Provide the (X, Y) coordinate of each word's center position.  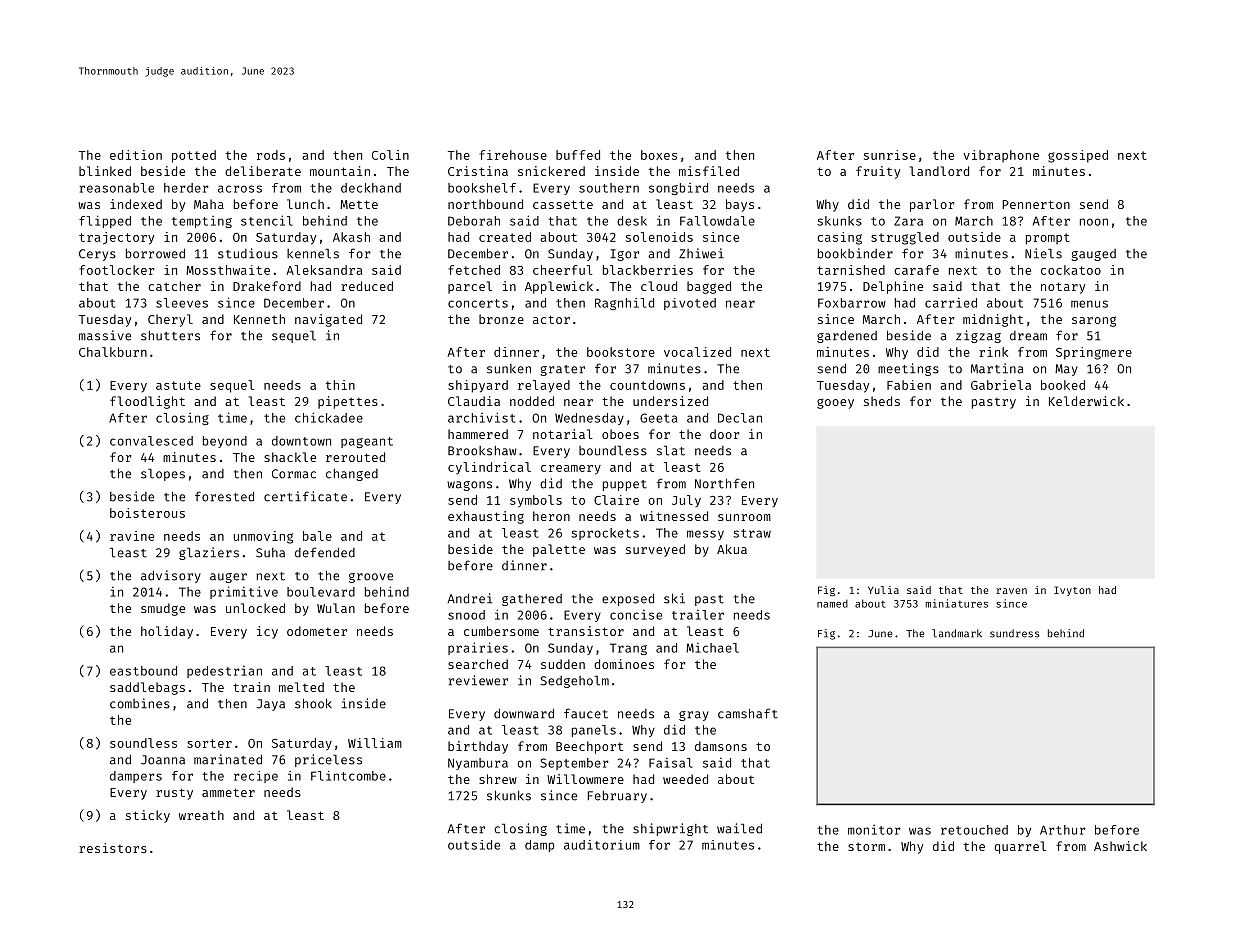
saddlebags (147, 688)
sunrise (890, 155)
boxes (659, 155)
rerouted (355, 457)
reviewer (478, 680)
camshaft (748, 713)
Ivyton (1072, 591)
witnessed (674, 516)
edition (136, 155)
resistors (113, 848)
